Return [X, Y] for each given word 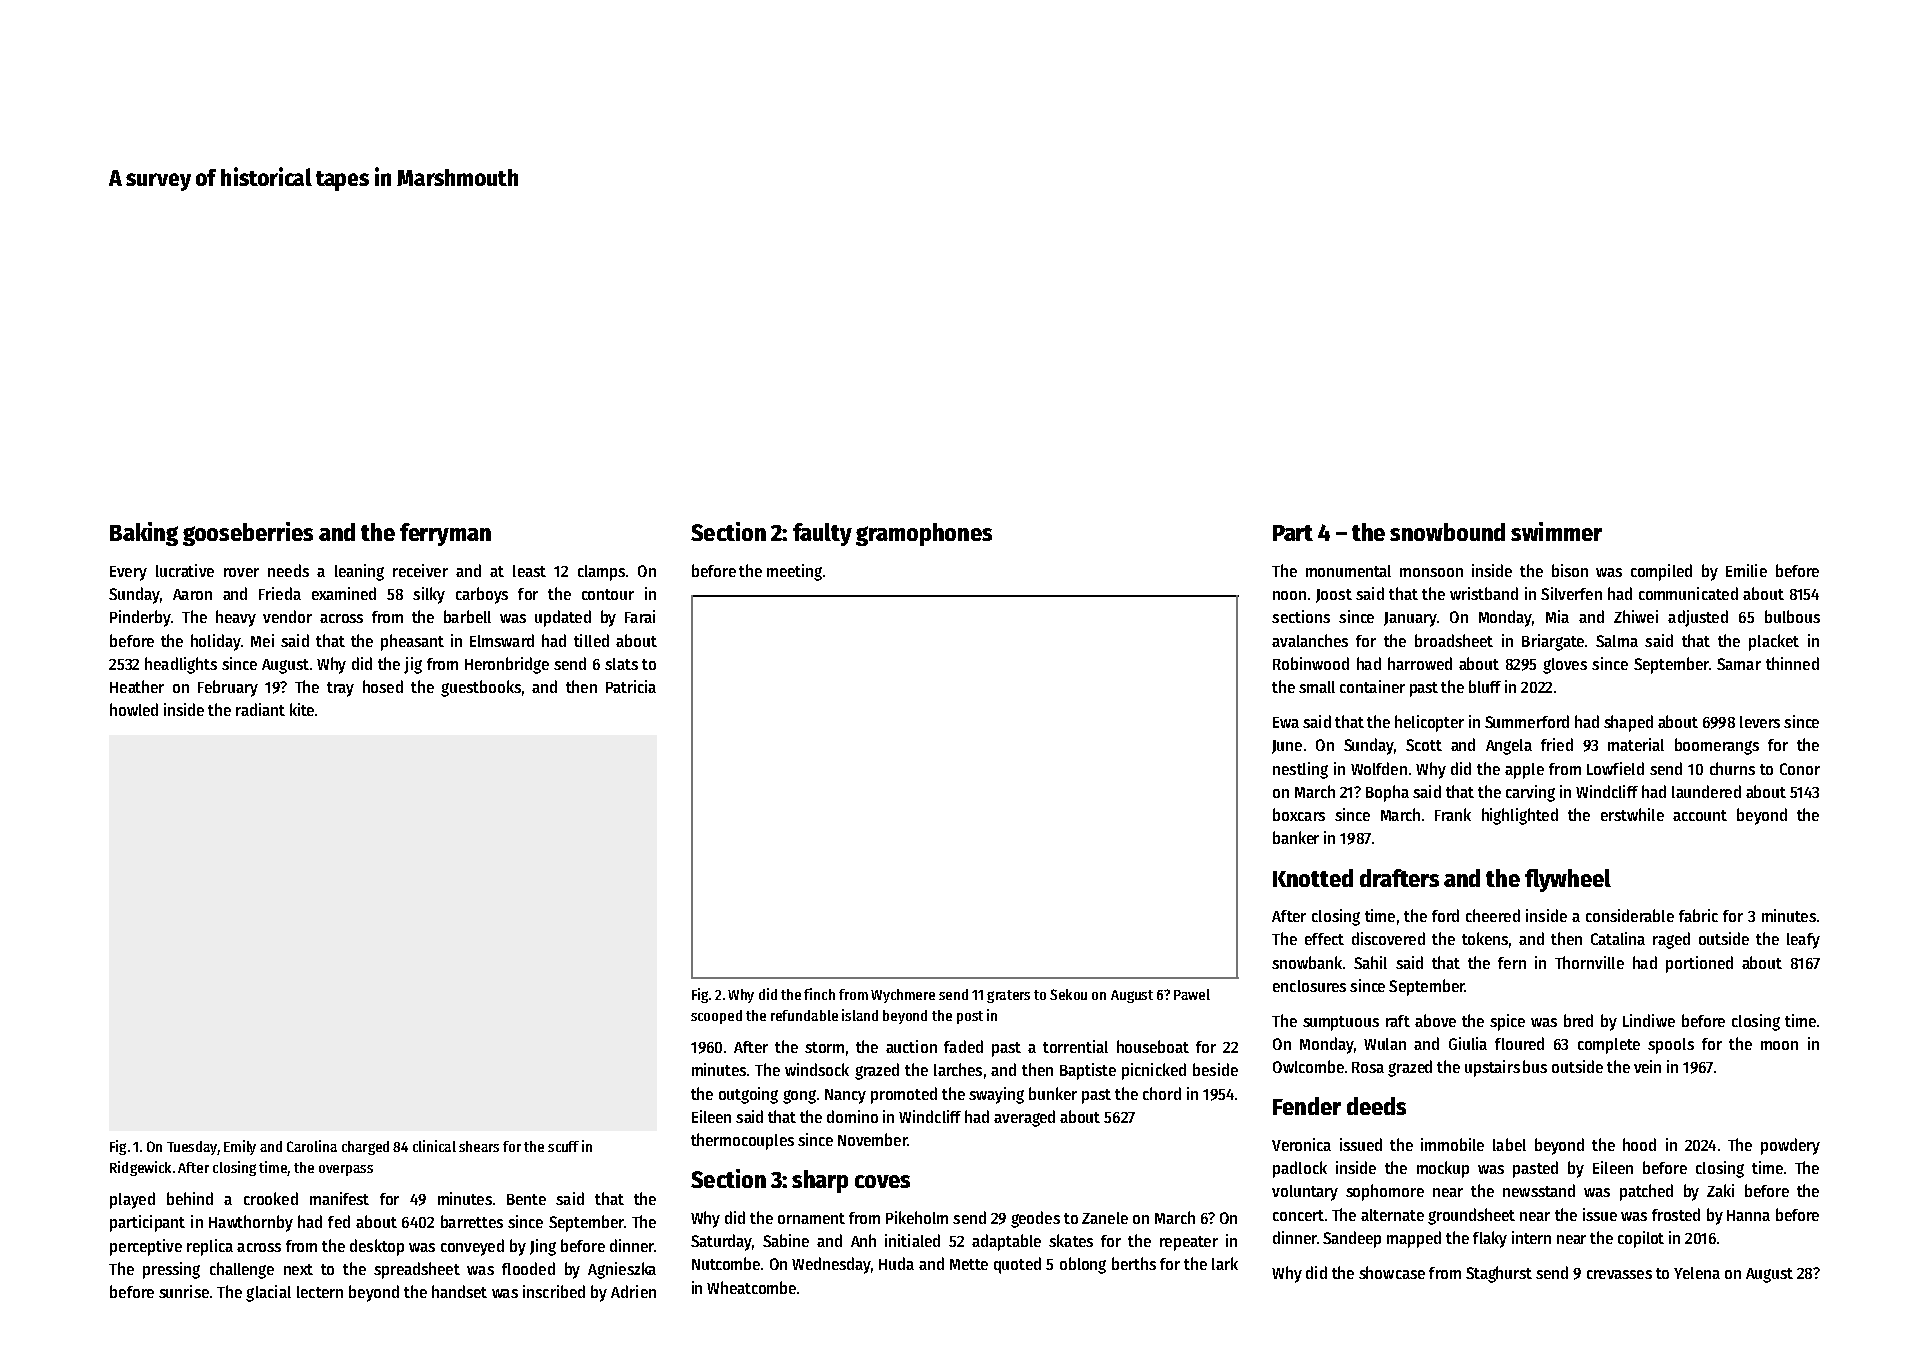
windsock [817, 1069]
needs [288, 570]
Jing [543, 1247]
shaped [1628, 723]
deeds [1376, 1106]
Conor [1800, 769]
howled [134, 709]
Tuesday [192, 1148]
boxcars [1299, 814]
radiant [260, 709]
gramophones [924, 534]
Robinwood [1311, 663]
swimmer [1556, 531]
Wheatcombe [751, 1287]
